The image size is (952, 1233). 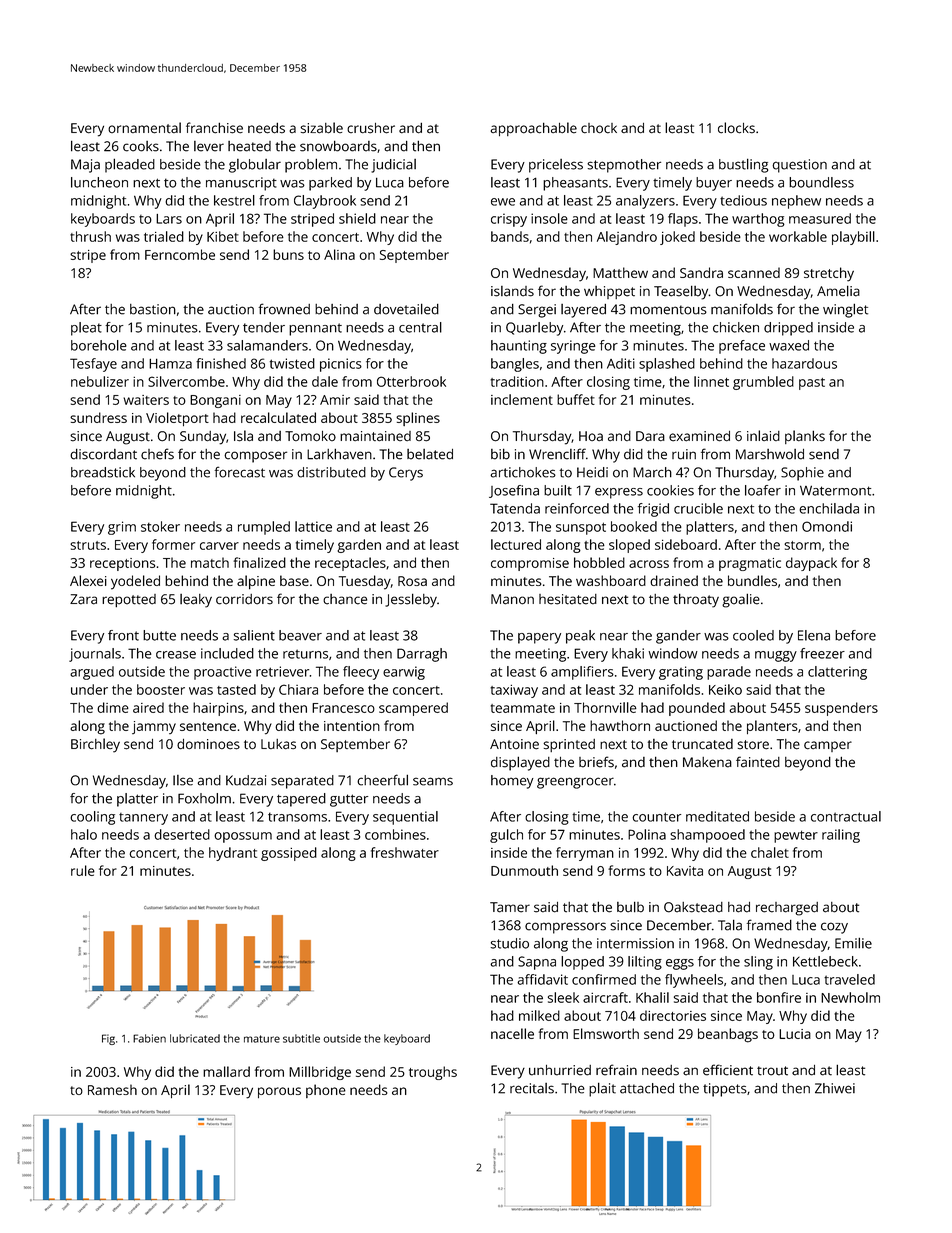 What do you see at coordinates (214, 128) in the screenshot?
I see `franchise` at bounding box center [214, 128].
